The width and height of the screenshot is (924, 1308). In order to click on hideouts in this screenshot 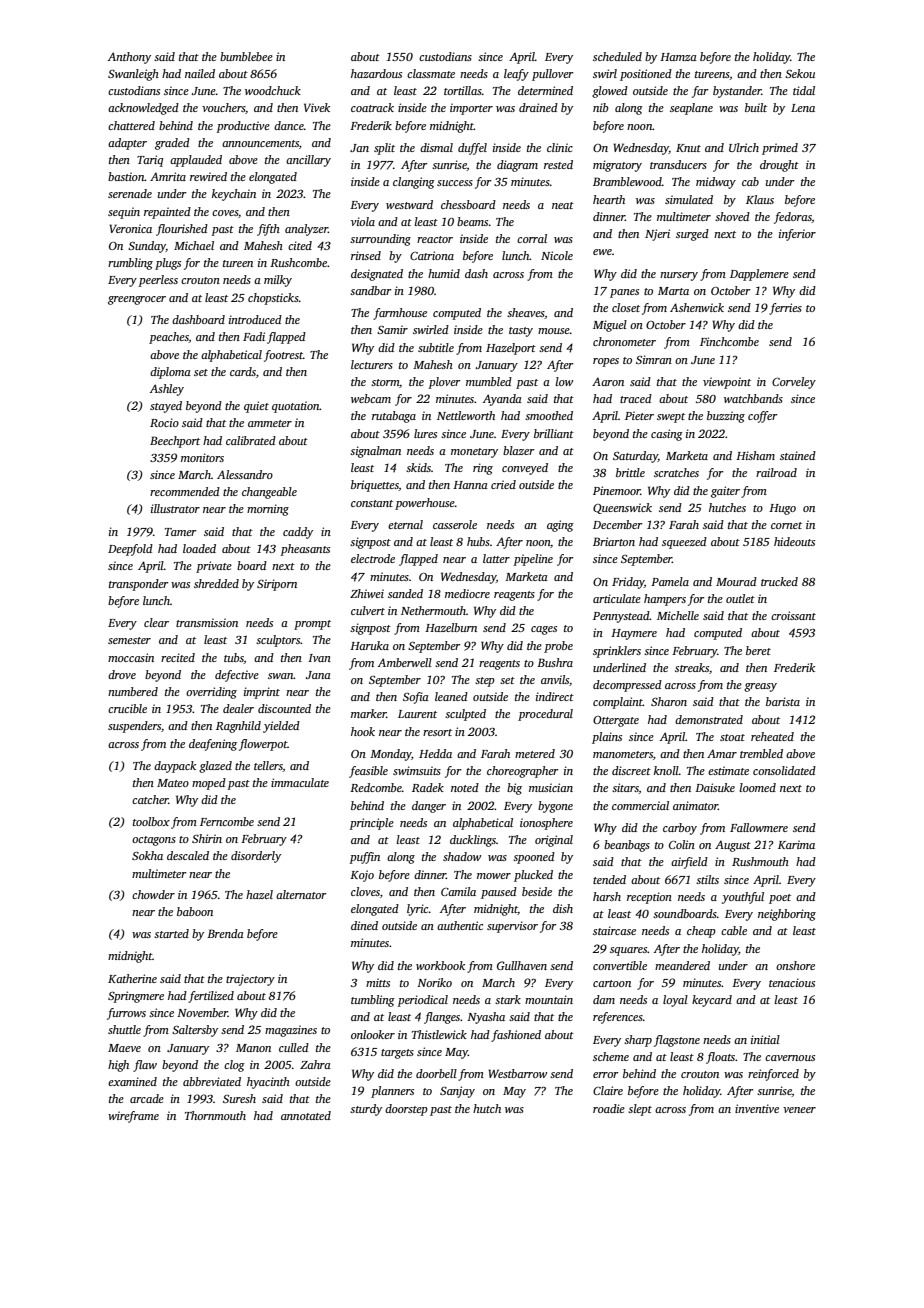, I will do `click(794, 541)`.
